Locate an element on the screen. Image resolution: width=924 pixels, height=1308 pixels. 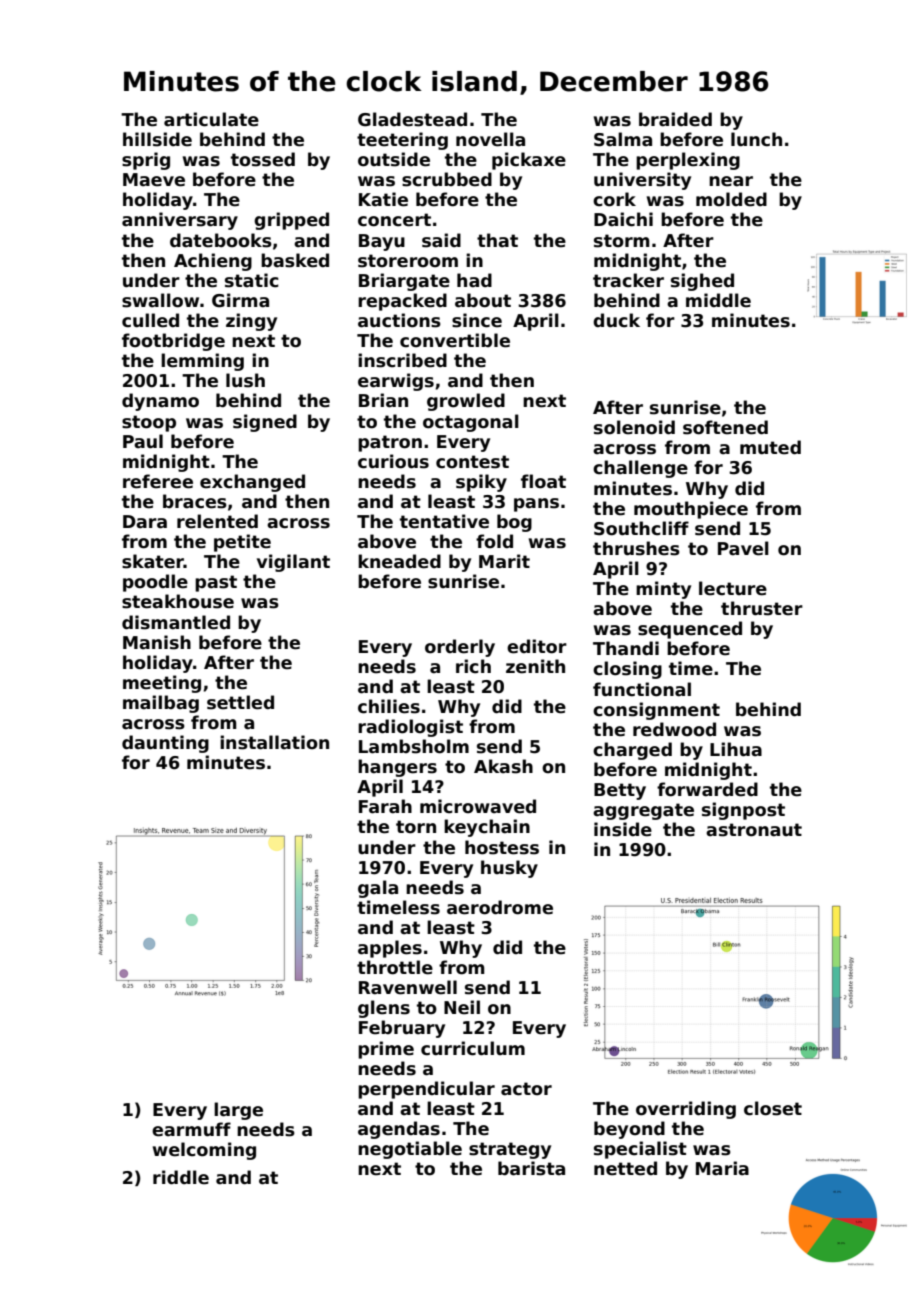
Maria is located at coordinates (722, 1168).
